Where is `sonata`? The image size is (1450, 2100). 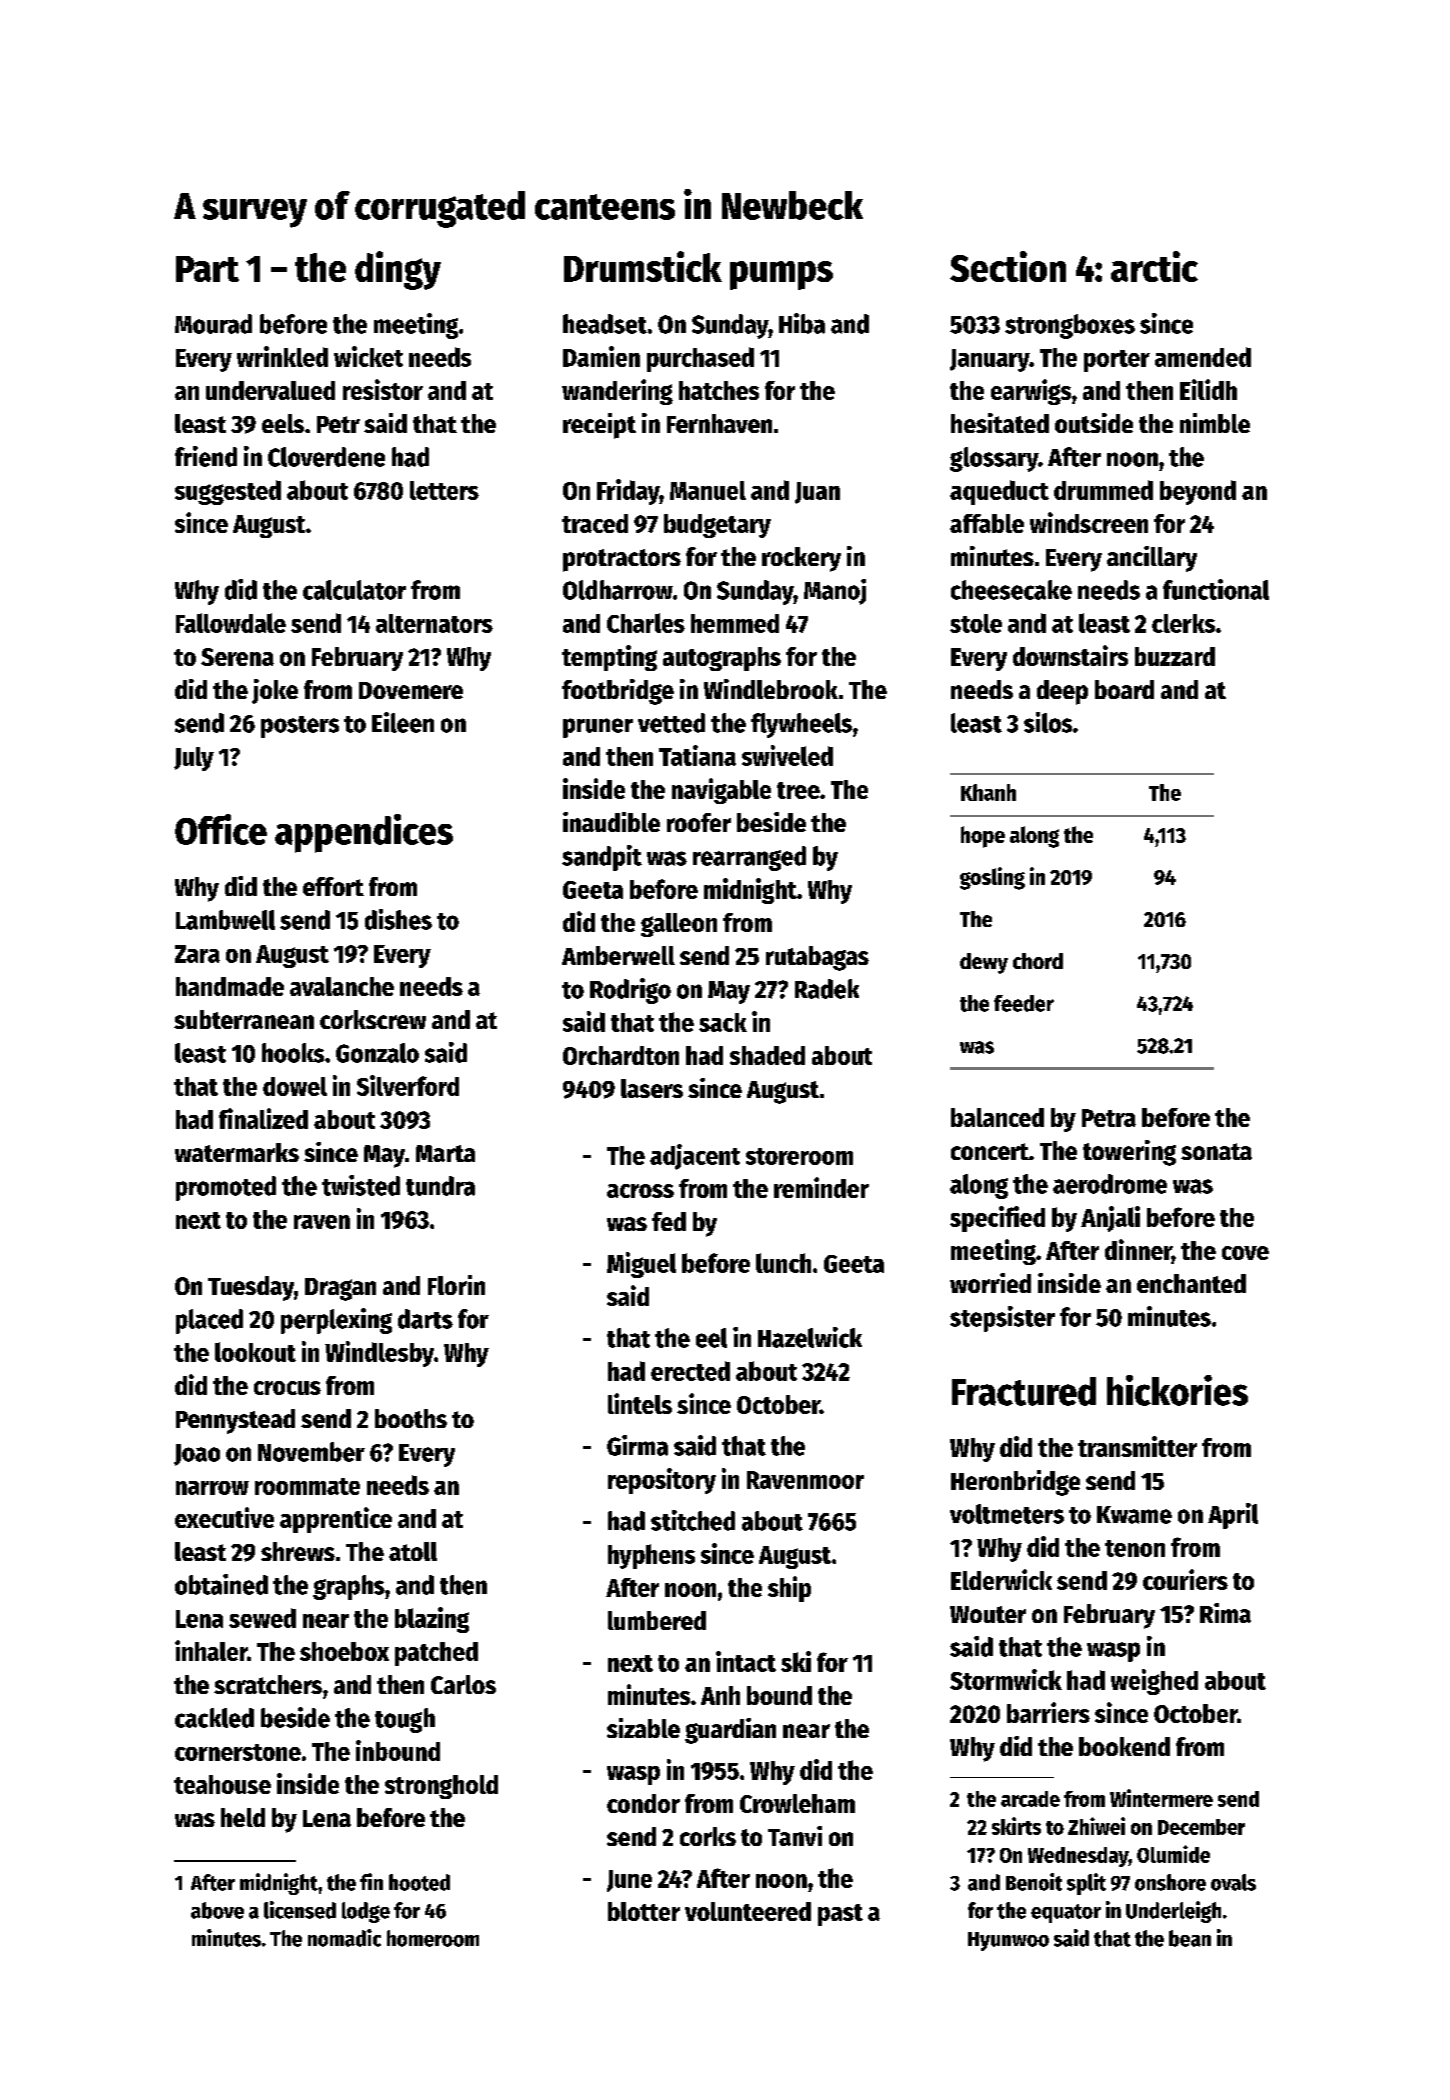
sonata is located at coordinates (1216, 1151).
